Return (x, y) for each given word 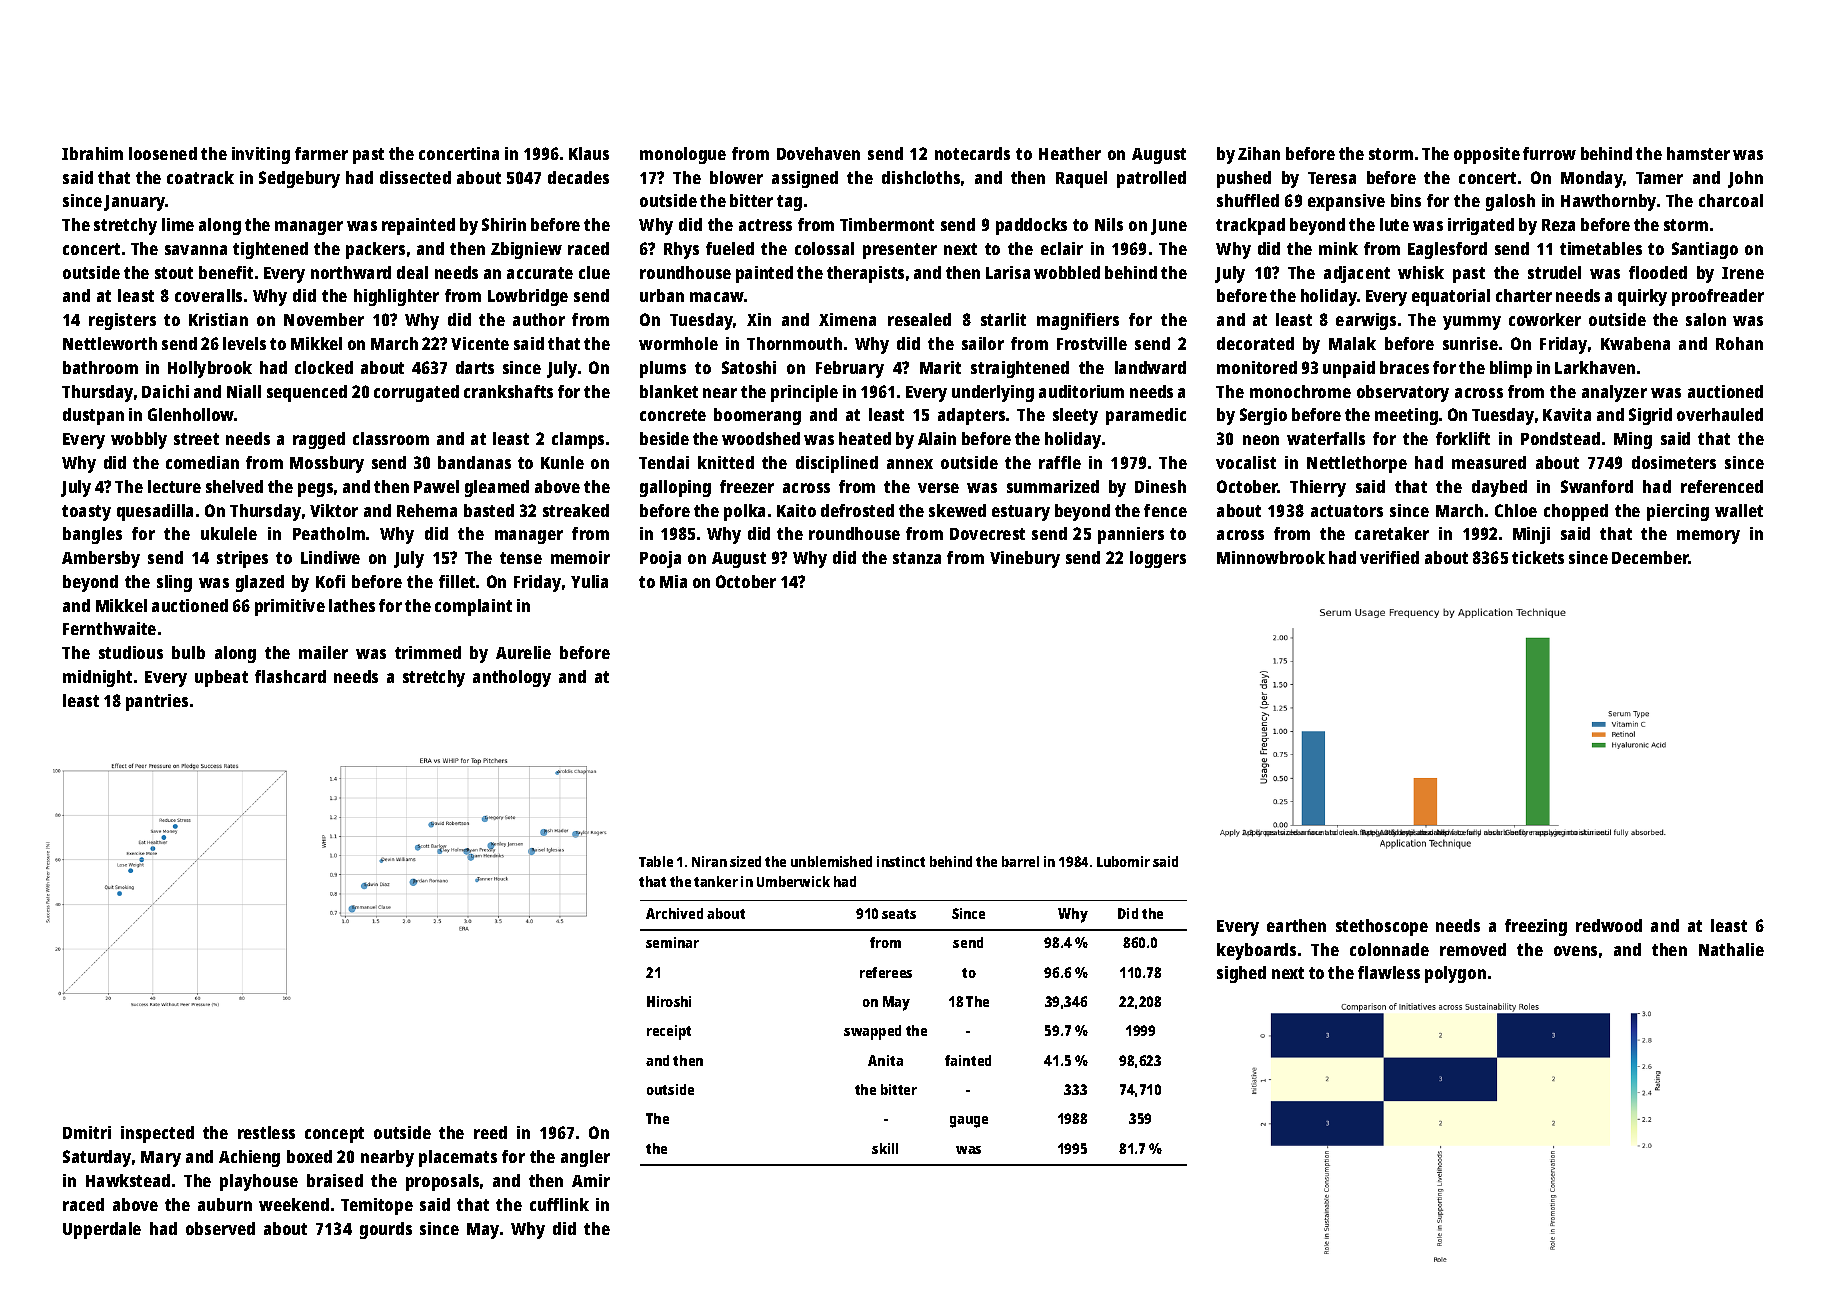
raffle (1060, 462)
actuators (1347, 511)
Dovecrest (987, 534)
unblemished (831, 861)
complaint (473, 607)
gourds (386, 1230)
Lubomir (1123, 861)
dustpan (93, 416)
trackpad (1250, 226)
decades (578, 177)
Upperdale (102, 1230)
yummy (1472, 323)
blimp (1511, 369)
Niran (709, 861)
